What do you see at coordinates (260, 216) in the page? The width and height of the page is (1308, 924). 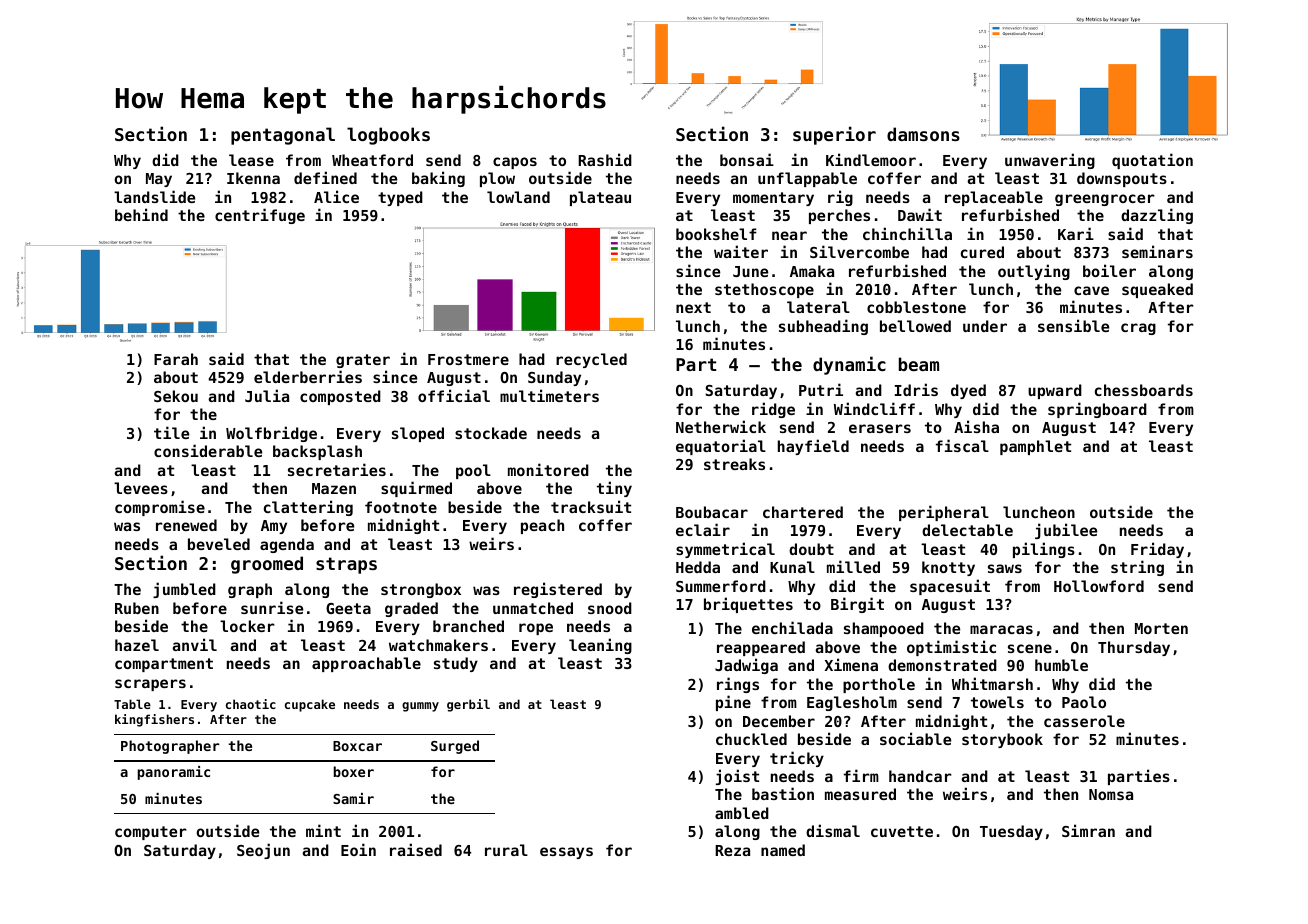 I see `centrifuge` at bounding box center [260, 216].
